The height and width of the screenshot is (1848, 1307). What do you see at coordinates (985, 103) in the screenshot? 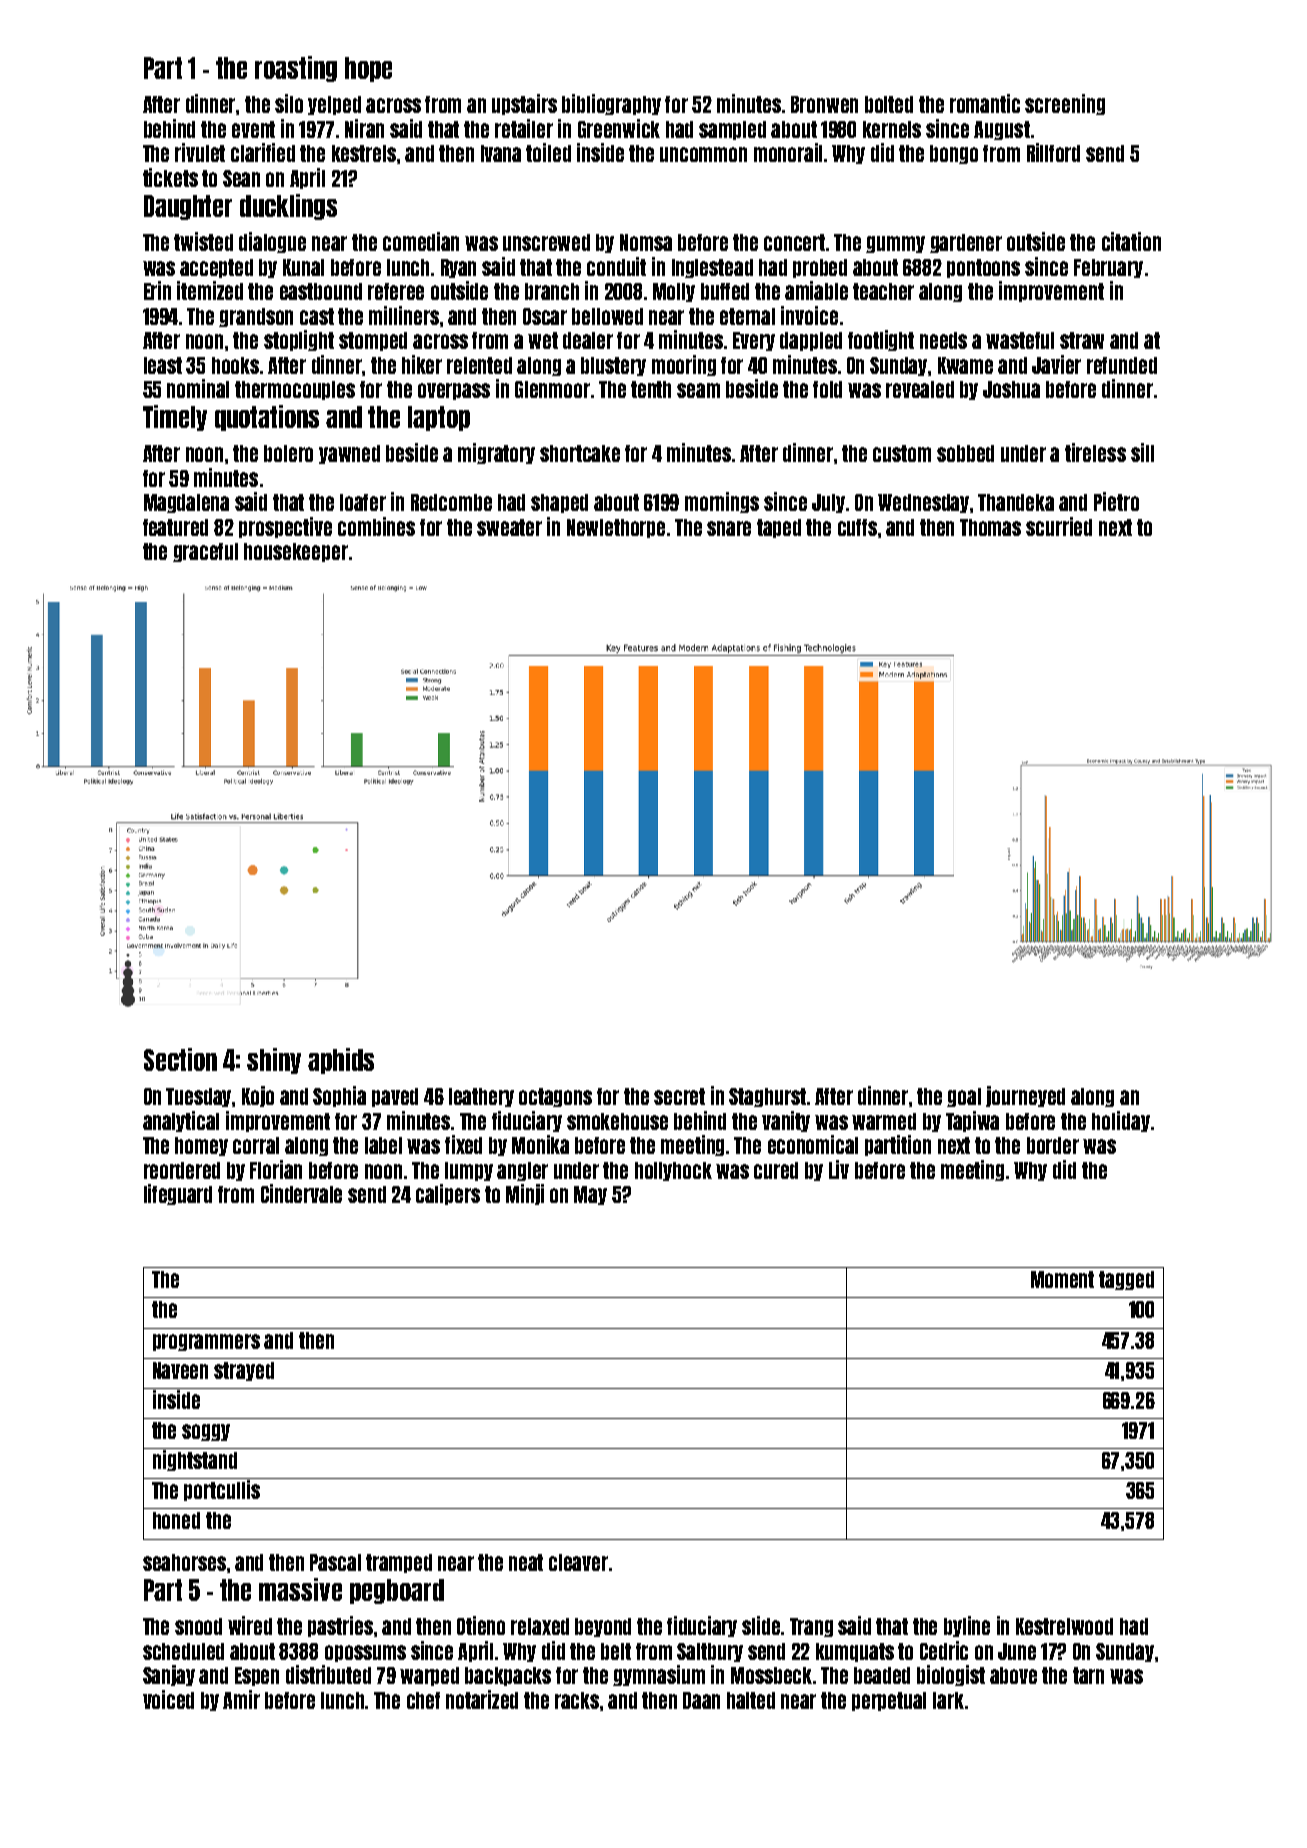
I see `romantic` at bounding box center [985, 103].
